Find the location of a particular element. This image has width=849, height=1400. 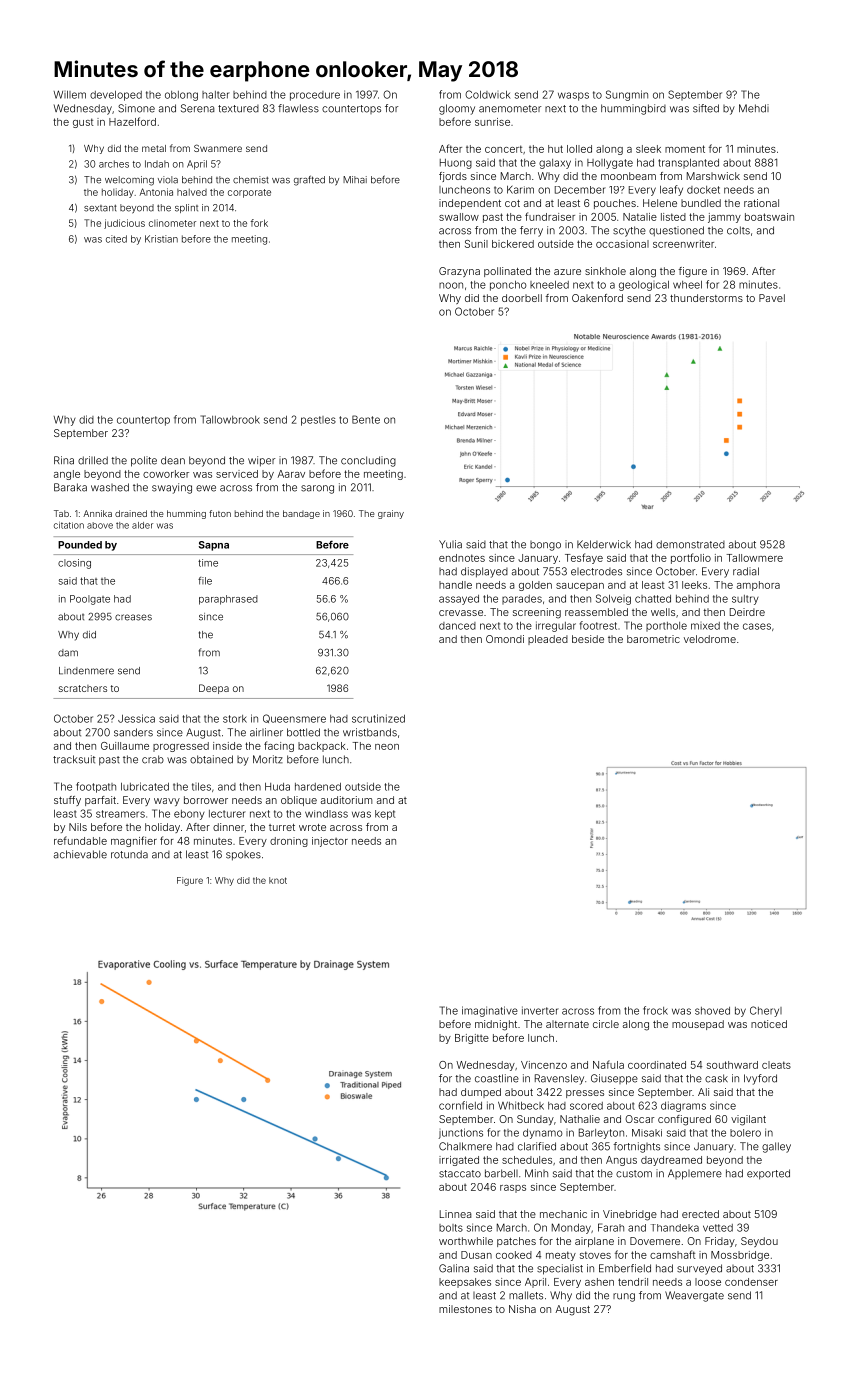

danced is located at coordinates (457, 626).
